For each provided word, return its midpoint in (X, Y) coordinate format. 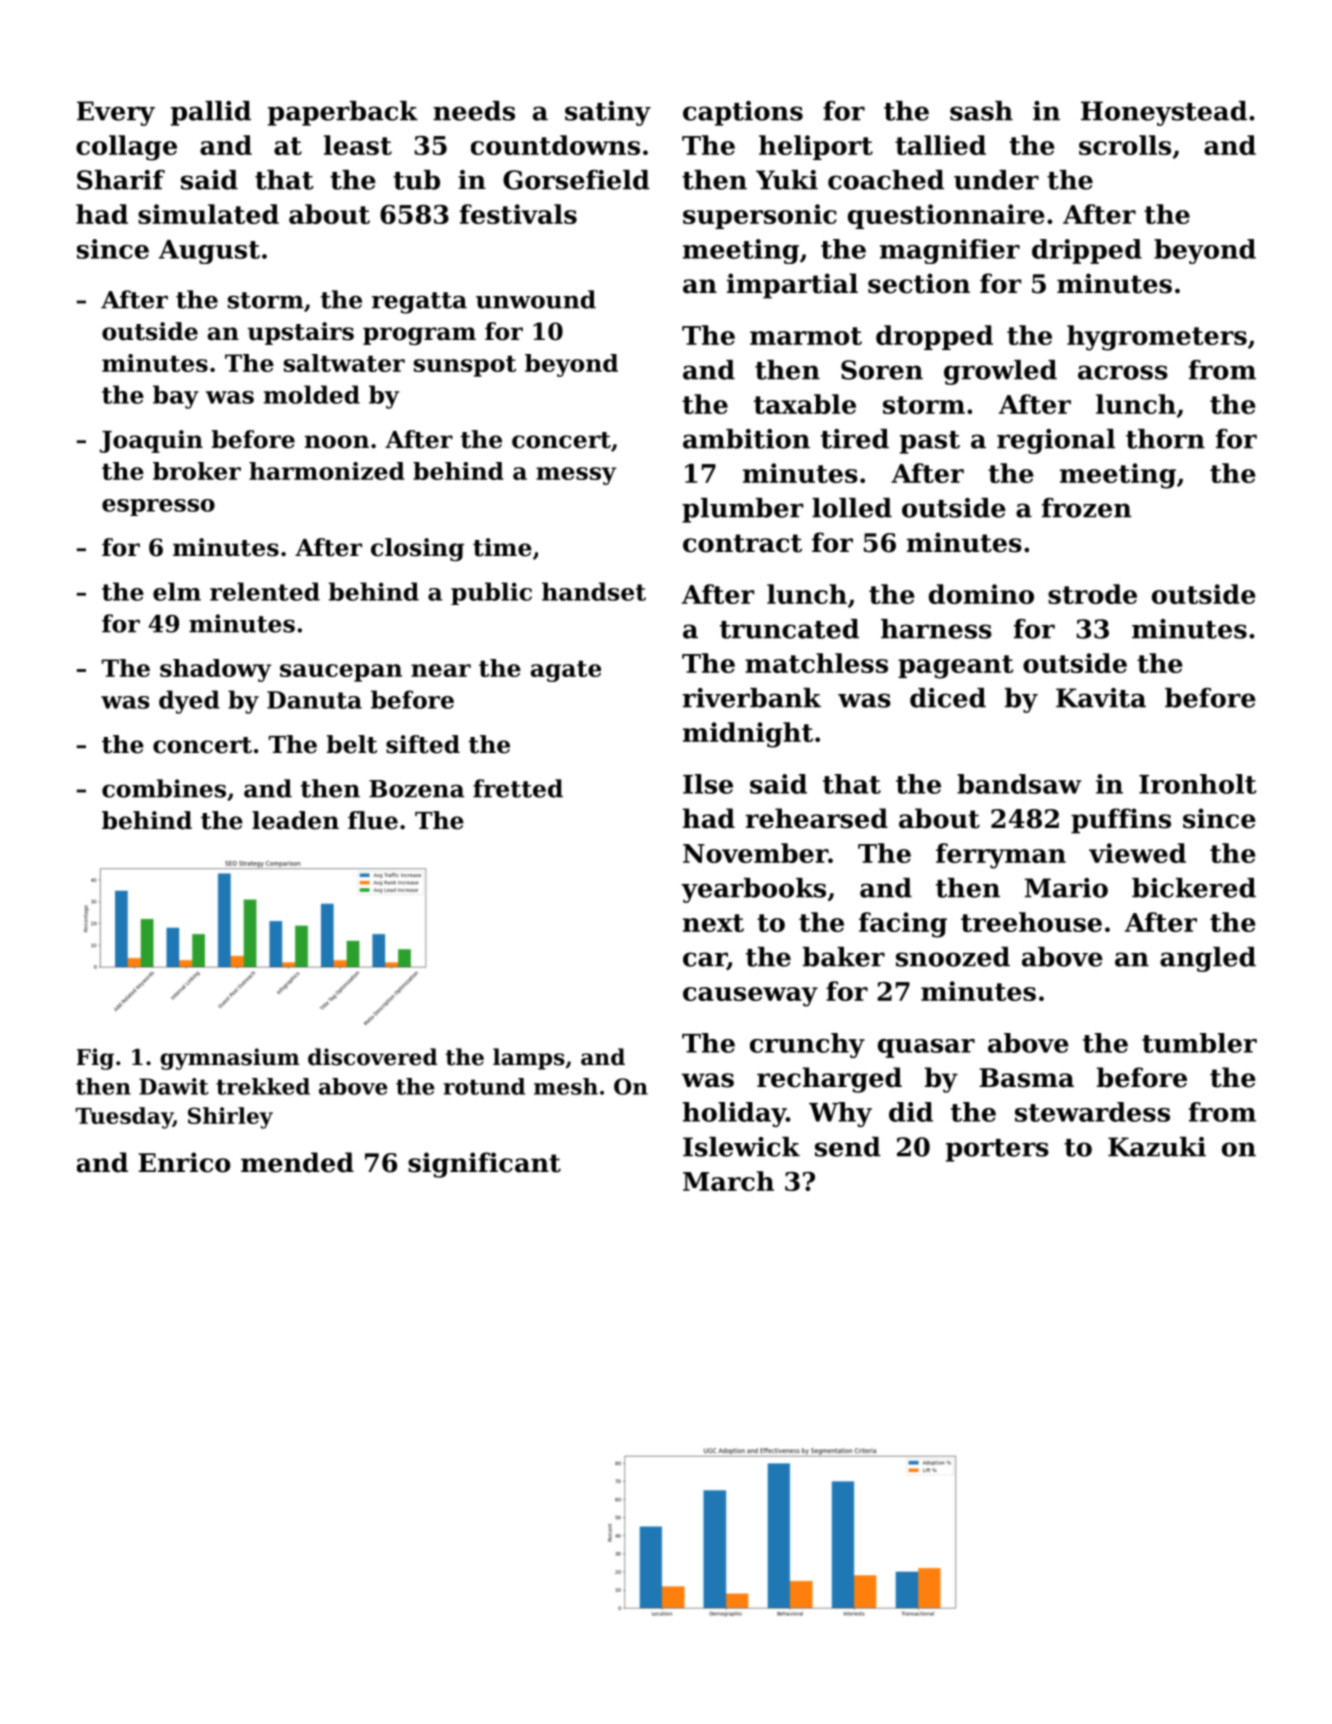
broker (197, 471)
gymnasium (230, 1059)
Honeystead (1164, 113)
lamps (529, 1059)
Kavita (1101, 698)
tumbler (1199, 1043)
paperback (343, 113)
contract (742, 543)
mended (297, 1162)
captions (743, 113)
